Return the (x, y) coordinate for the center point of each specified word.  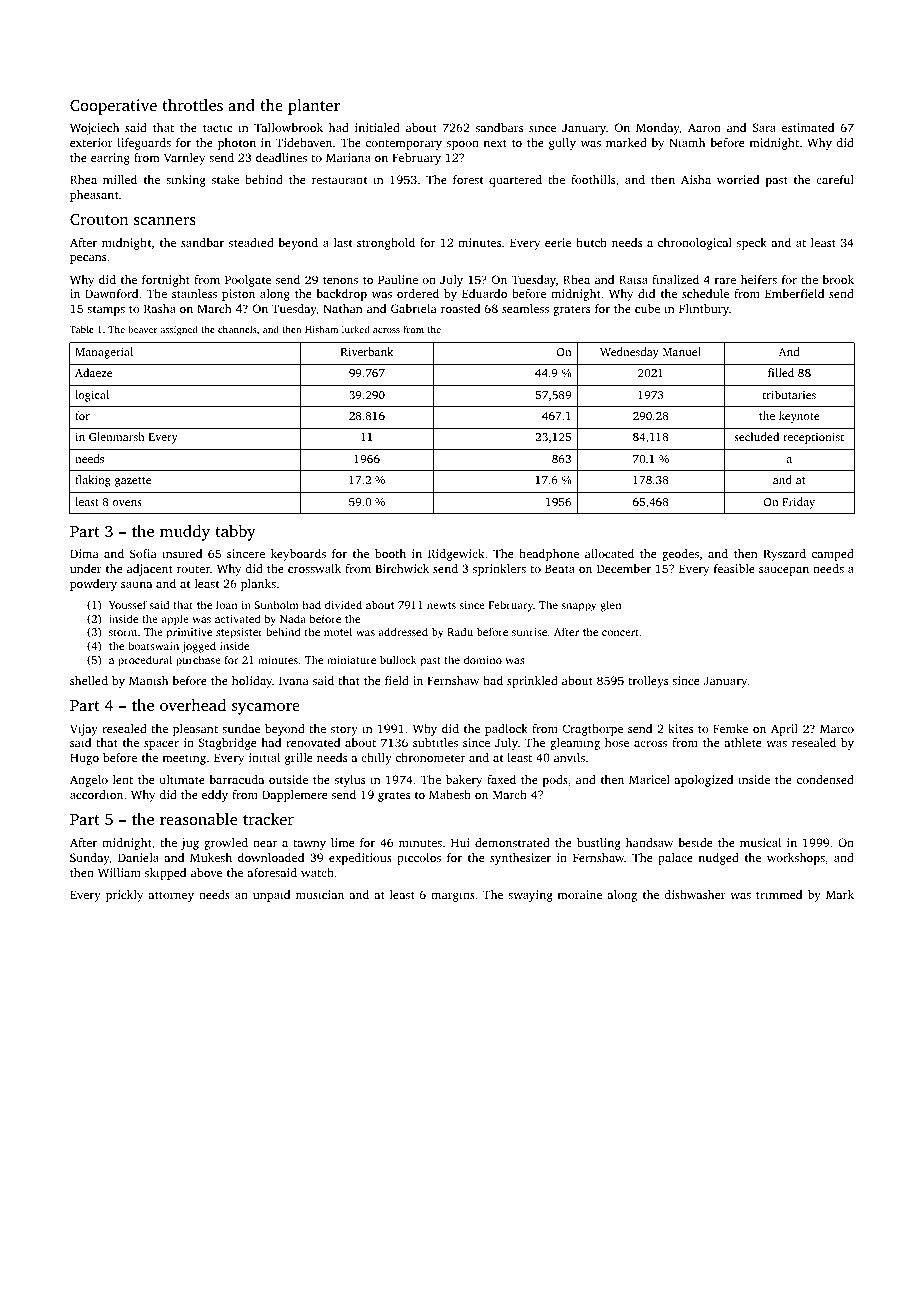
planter (314, 107)
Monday (658, 129)
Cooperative (113, 107)
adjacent (150, 570)
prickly (124, 896)
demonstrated (512, 842)
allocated (609, 553)
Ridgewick (456, 555)
